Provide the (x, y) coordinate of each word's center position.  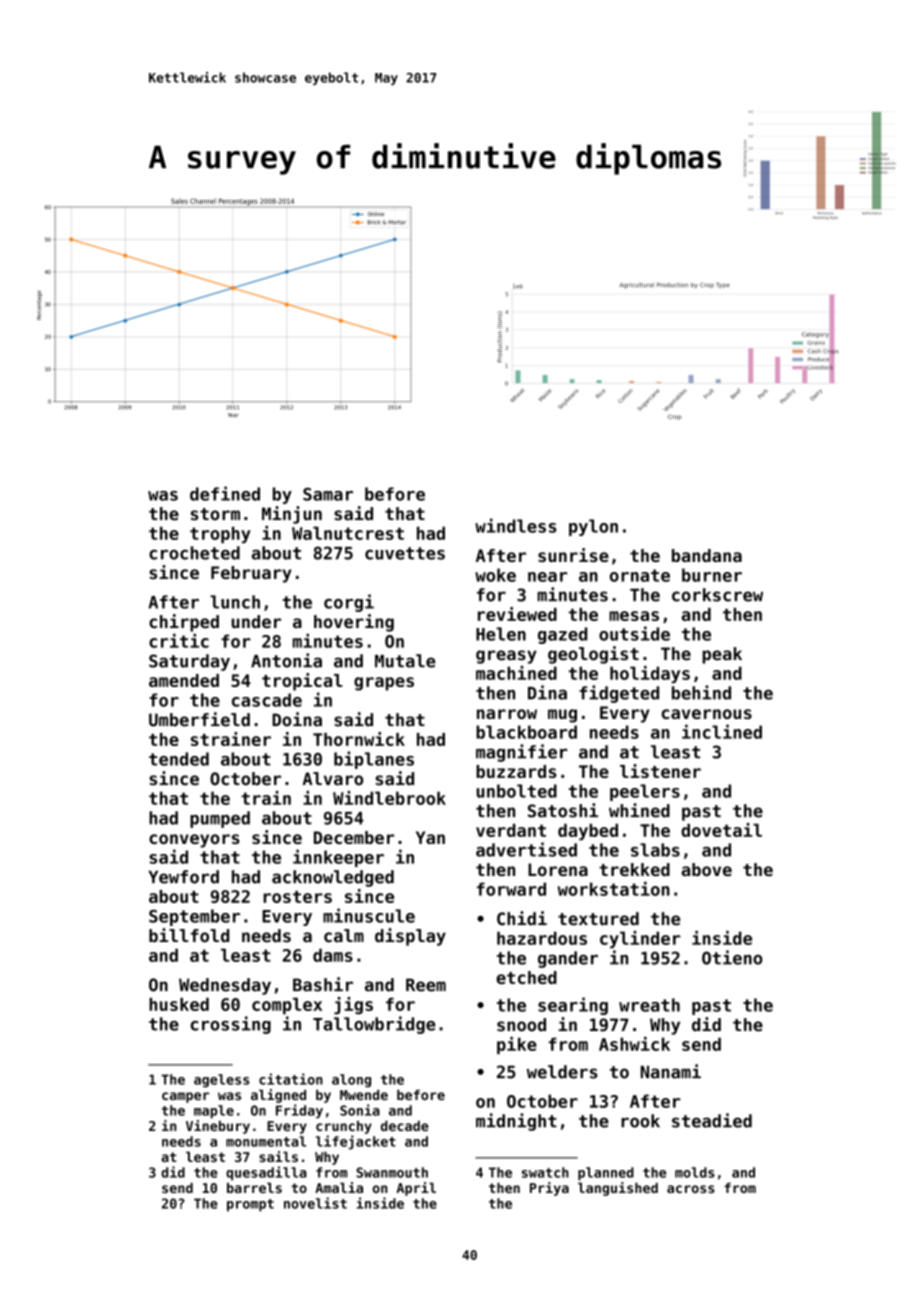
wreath (649, 1005)
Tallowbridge (374, 1025)
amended (184, 680)
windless (515, 525)
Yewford (183, 877)
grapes (384, 684)
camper (185, 1097)
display (410, 937)
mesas (634, 616)
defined (225, 493)
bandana (707, 555)
